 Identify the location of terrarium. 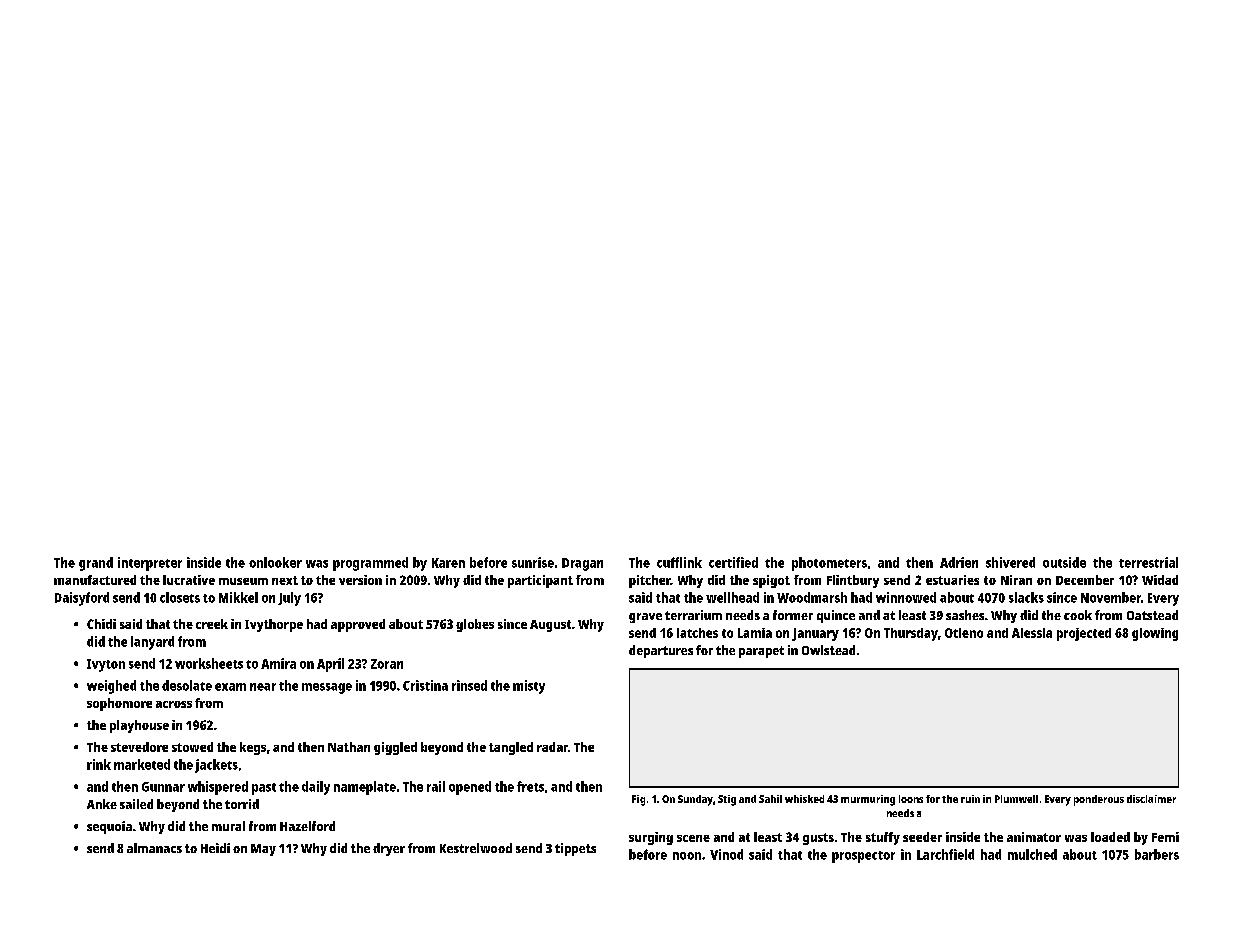
(693, 615).
